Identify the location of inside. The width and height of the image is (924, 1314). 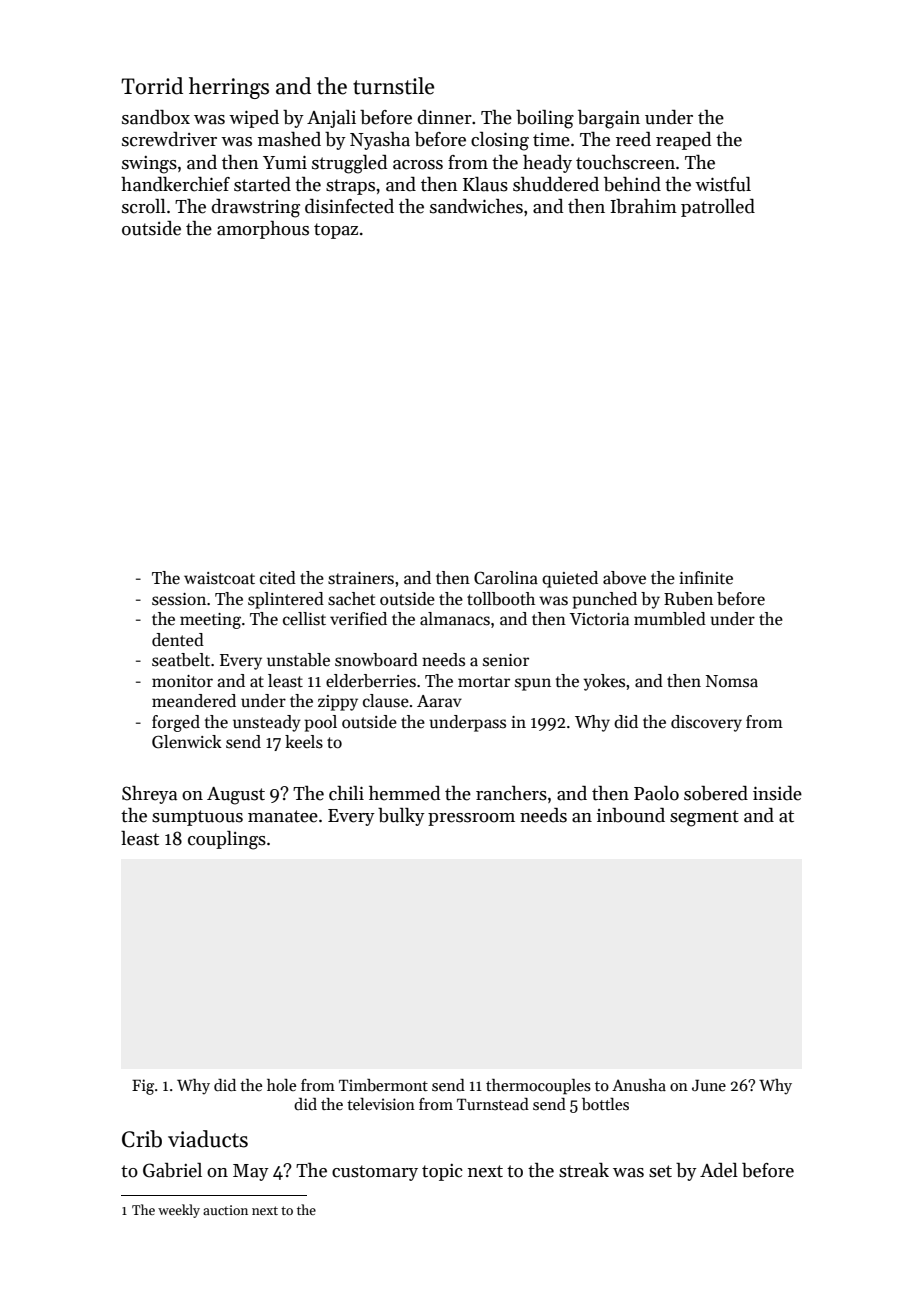
(777, 793).
